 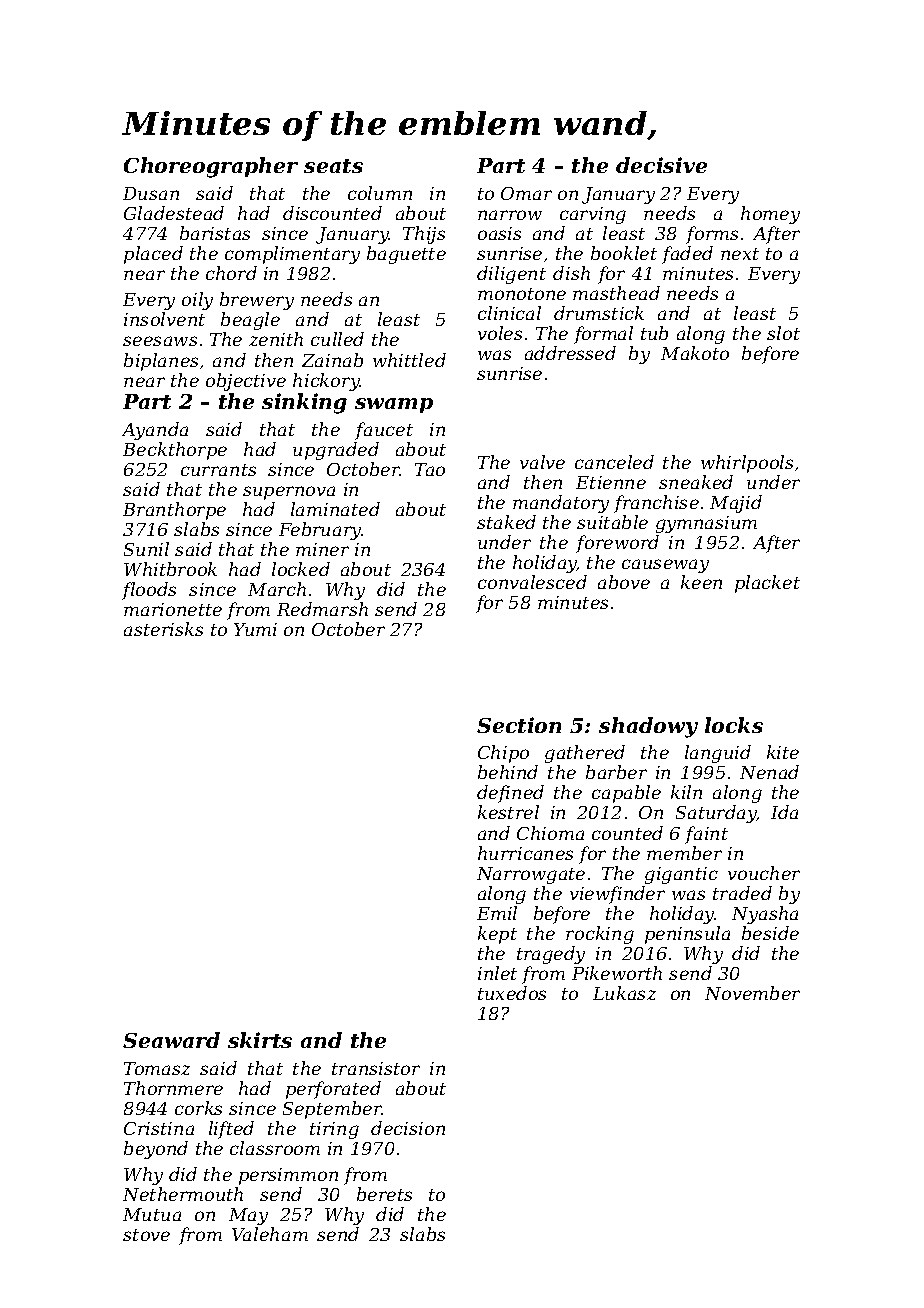 I want to click on decisive, so click(x=661, y=165).
